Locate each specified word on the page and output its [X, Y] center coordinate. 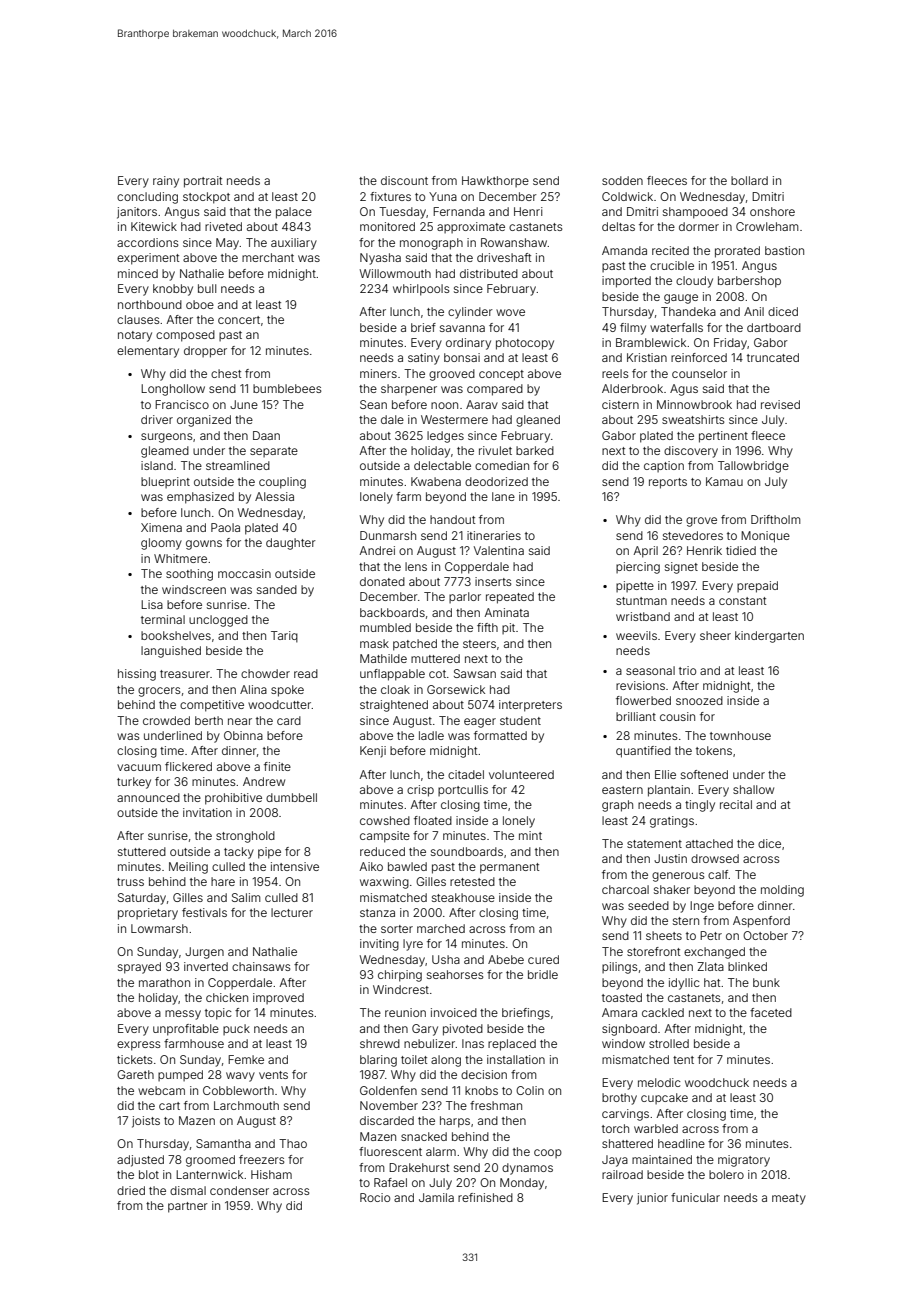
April [645, 552]
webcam [161, 1090]
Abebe [506, 959]
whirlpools [421, 290]
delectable [442, 465]
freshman [496, 1105]
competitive [212, 706]
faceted [771, 1012]
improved [278, 998]
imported [626, 282]
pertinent [723, 437]
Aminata [506, 612]
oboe [200, 304]
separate [274, 452]
